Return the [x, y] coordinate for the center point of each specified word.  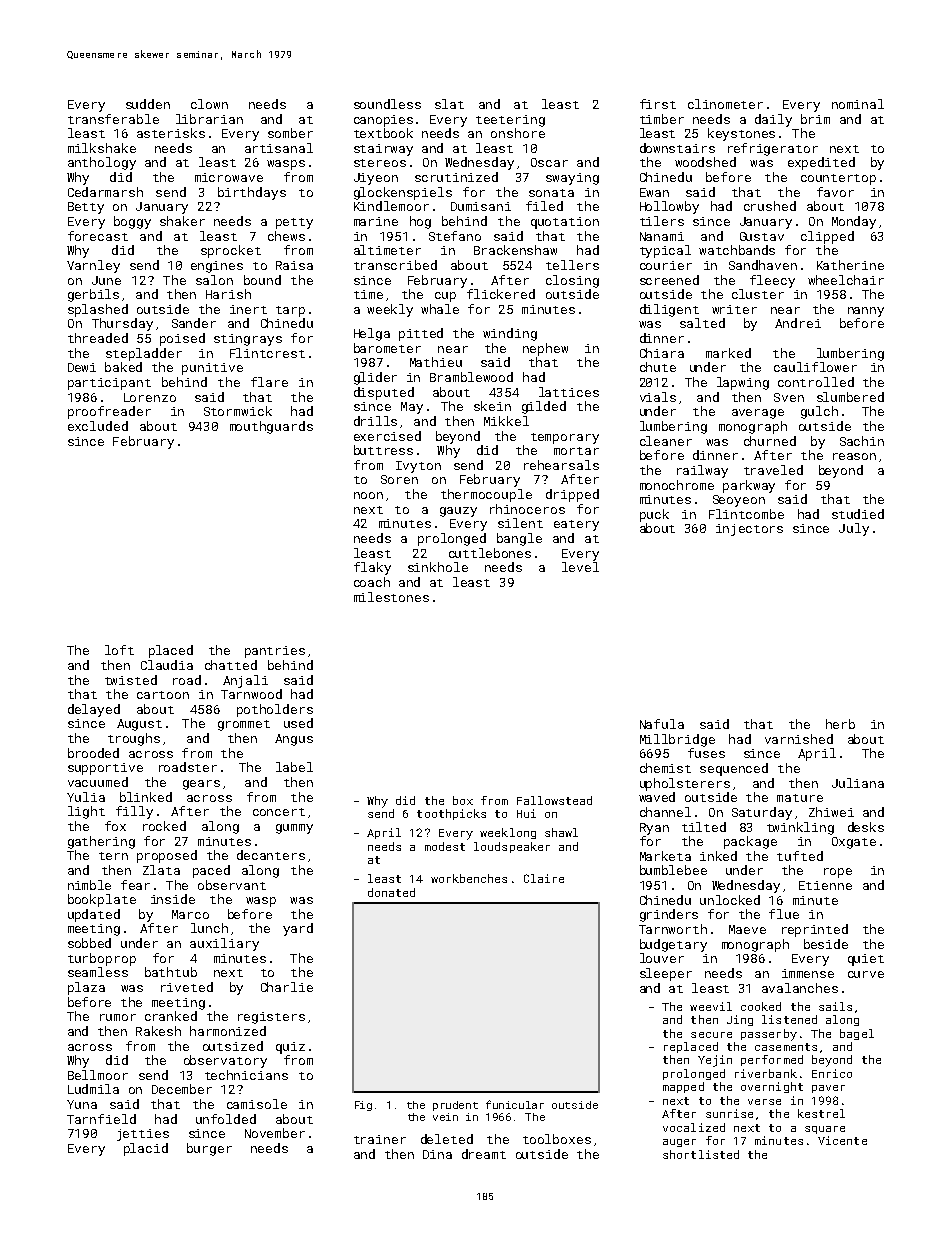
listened [789, 1019]
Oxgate [854, 843]
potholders [275, 710]
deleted [447, 1139]
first [658, 104]
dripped [572, 495]
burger [209, 1149]
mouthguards [271, 427]
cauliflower [815, 367]
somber [290, 133]
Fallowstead [554, 800]
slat [449, 104]
